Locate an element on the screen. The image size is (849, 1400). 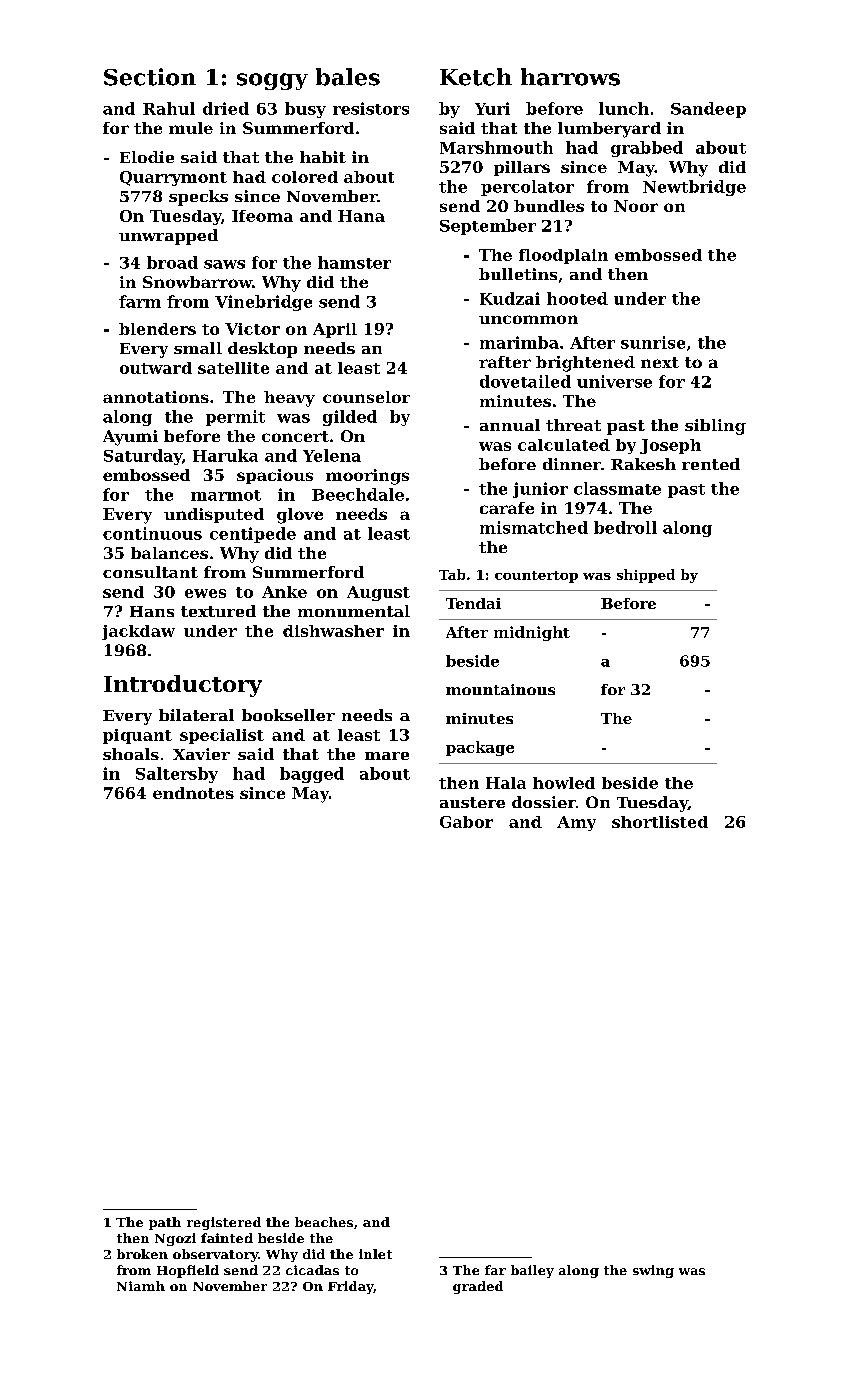
graded is located at coordinates (478, 1287).
